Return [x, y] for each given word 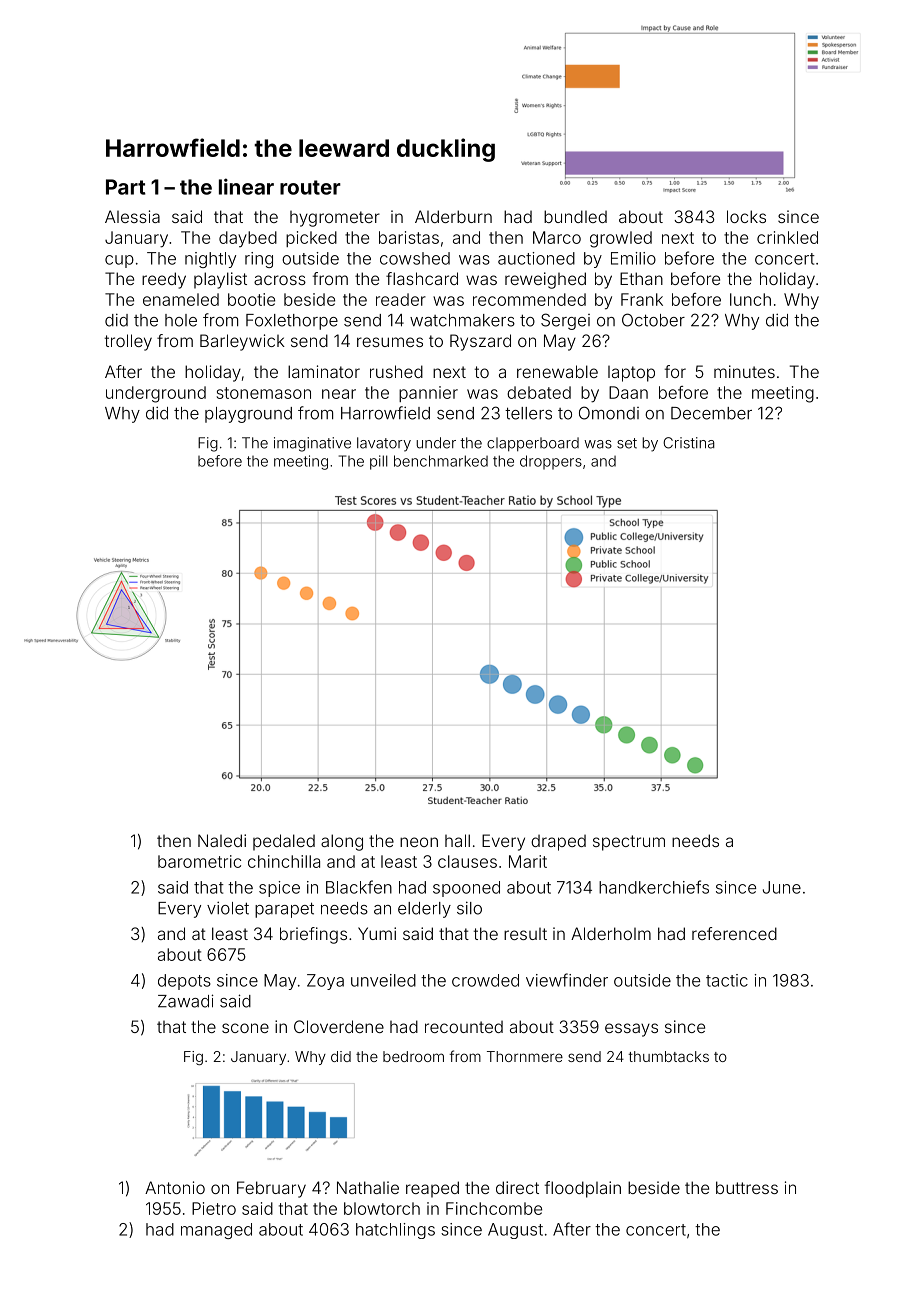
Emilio [633, 258]
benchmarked [441, 461]
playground [248, 415]
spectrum [629, 843]
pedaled [284, 842]
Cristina [689, 443]
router [310, 187]
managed [216, 1231]
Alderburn [453, 216]
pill [379, 462]
